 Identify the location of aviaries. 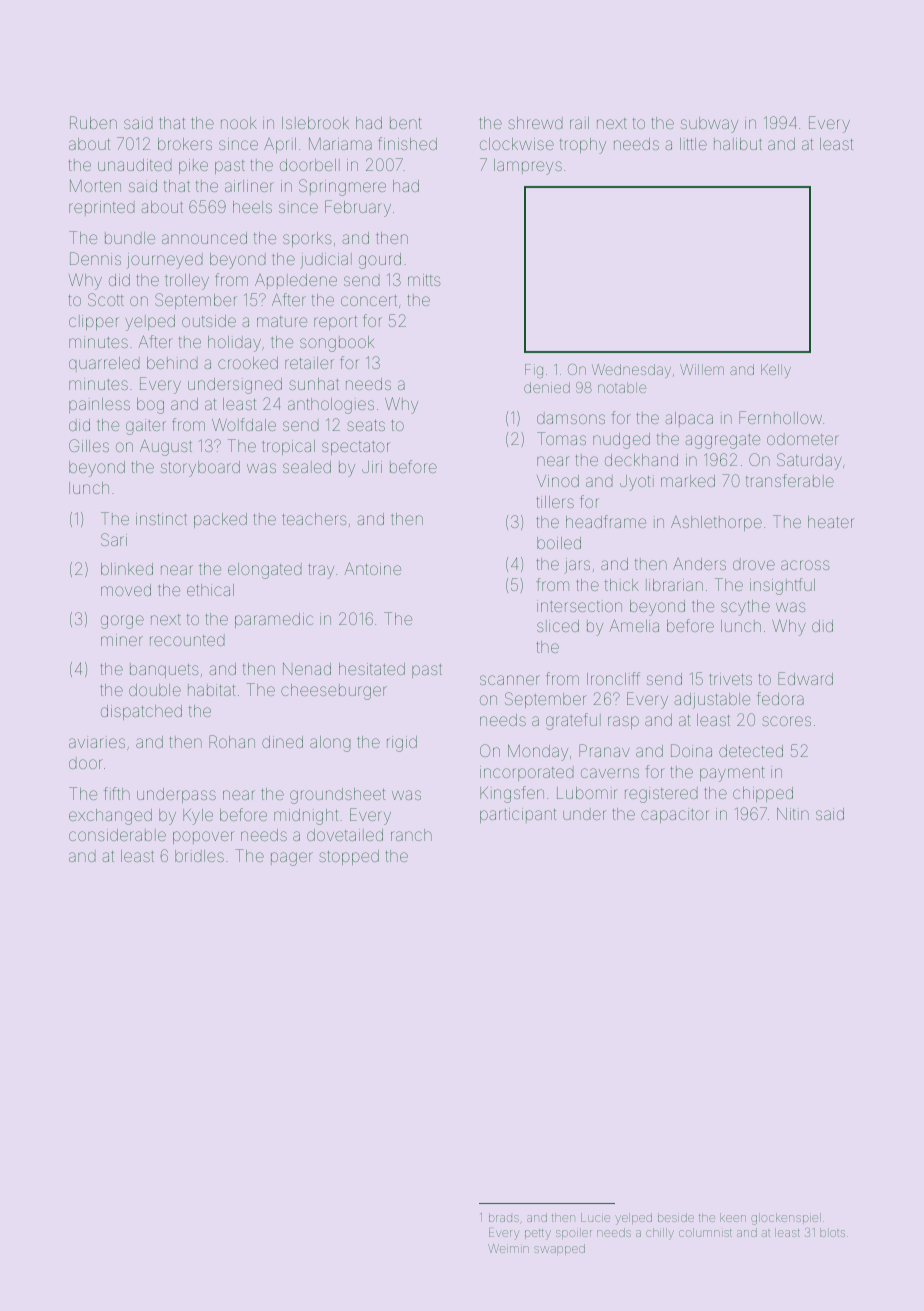
(97, 742).
